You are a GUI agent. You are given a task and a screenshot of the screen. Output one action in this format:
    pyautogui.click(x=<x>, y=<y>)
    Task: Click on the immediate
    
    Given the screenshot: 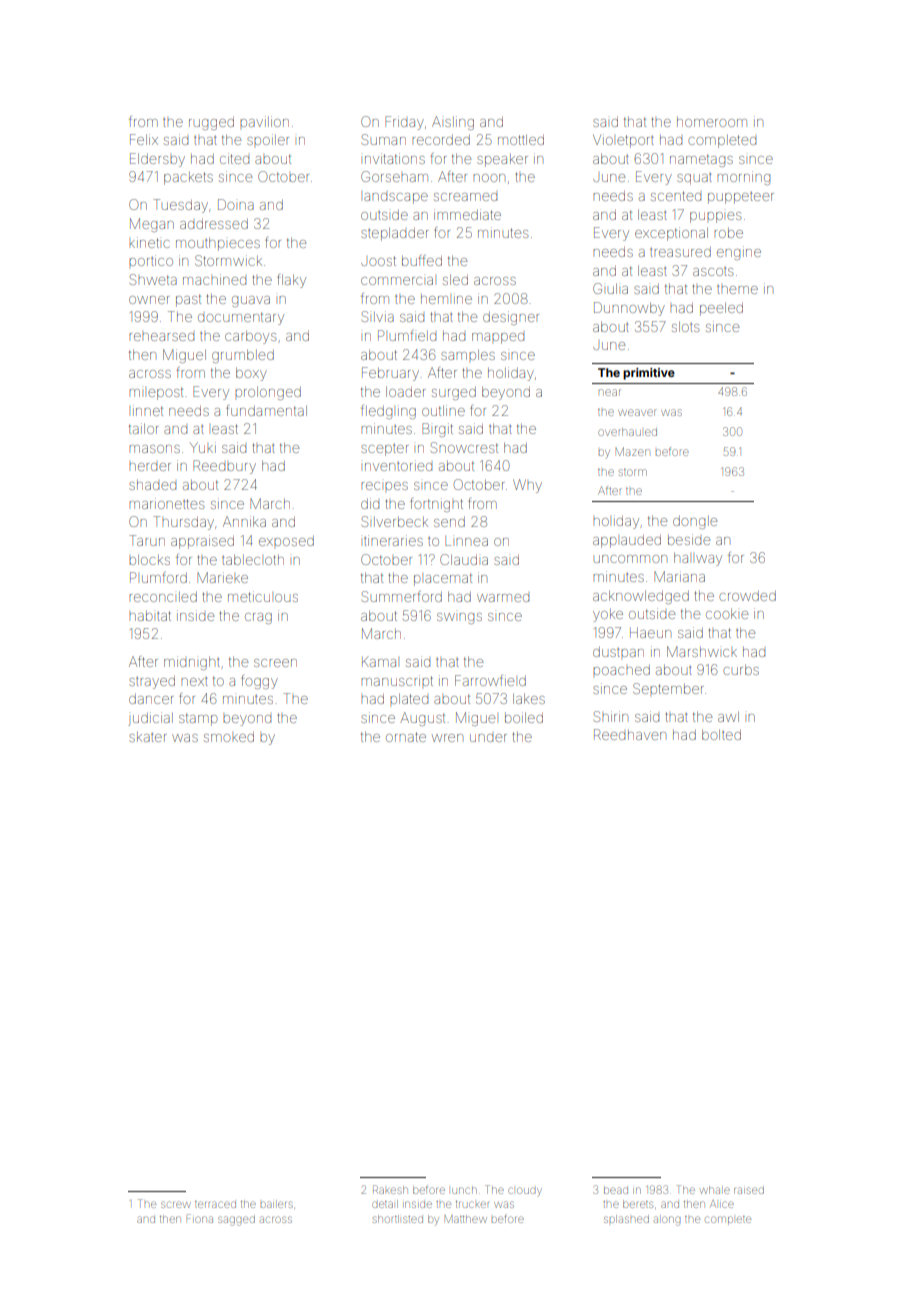 What is the action you would take?
    pyautogui.click(x=467, y=214)
